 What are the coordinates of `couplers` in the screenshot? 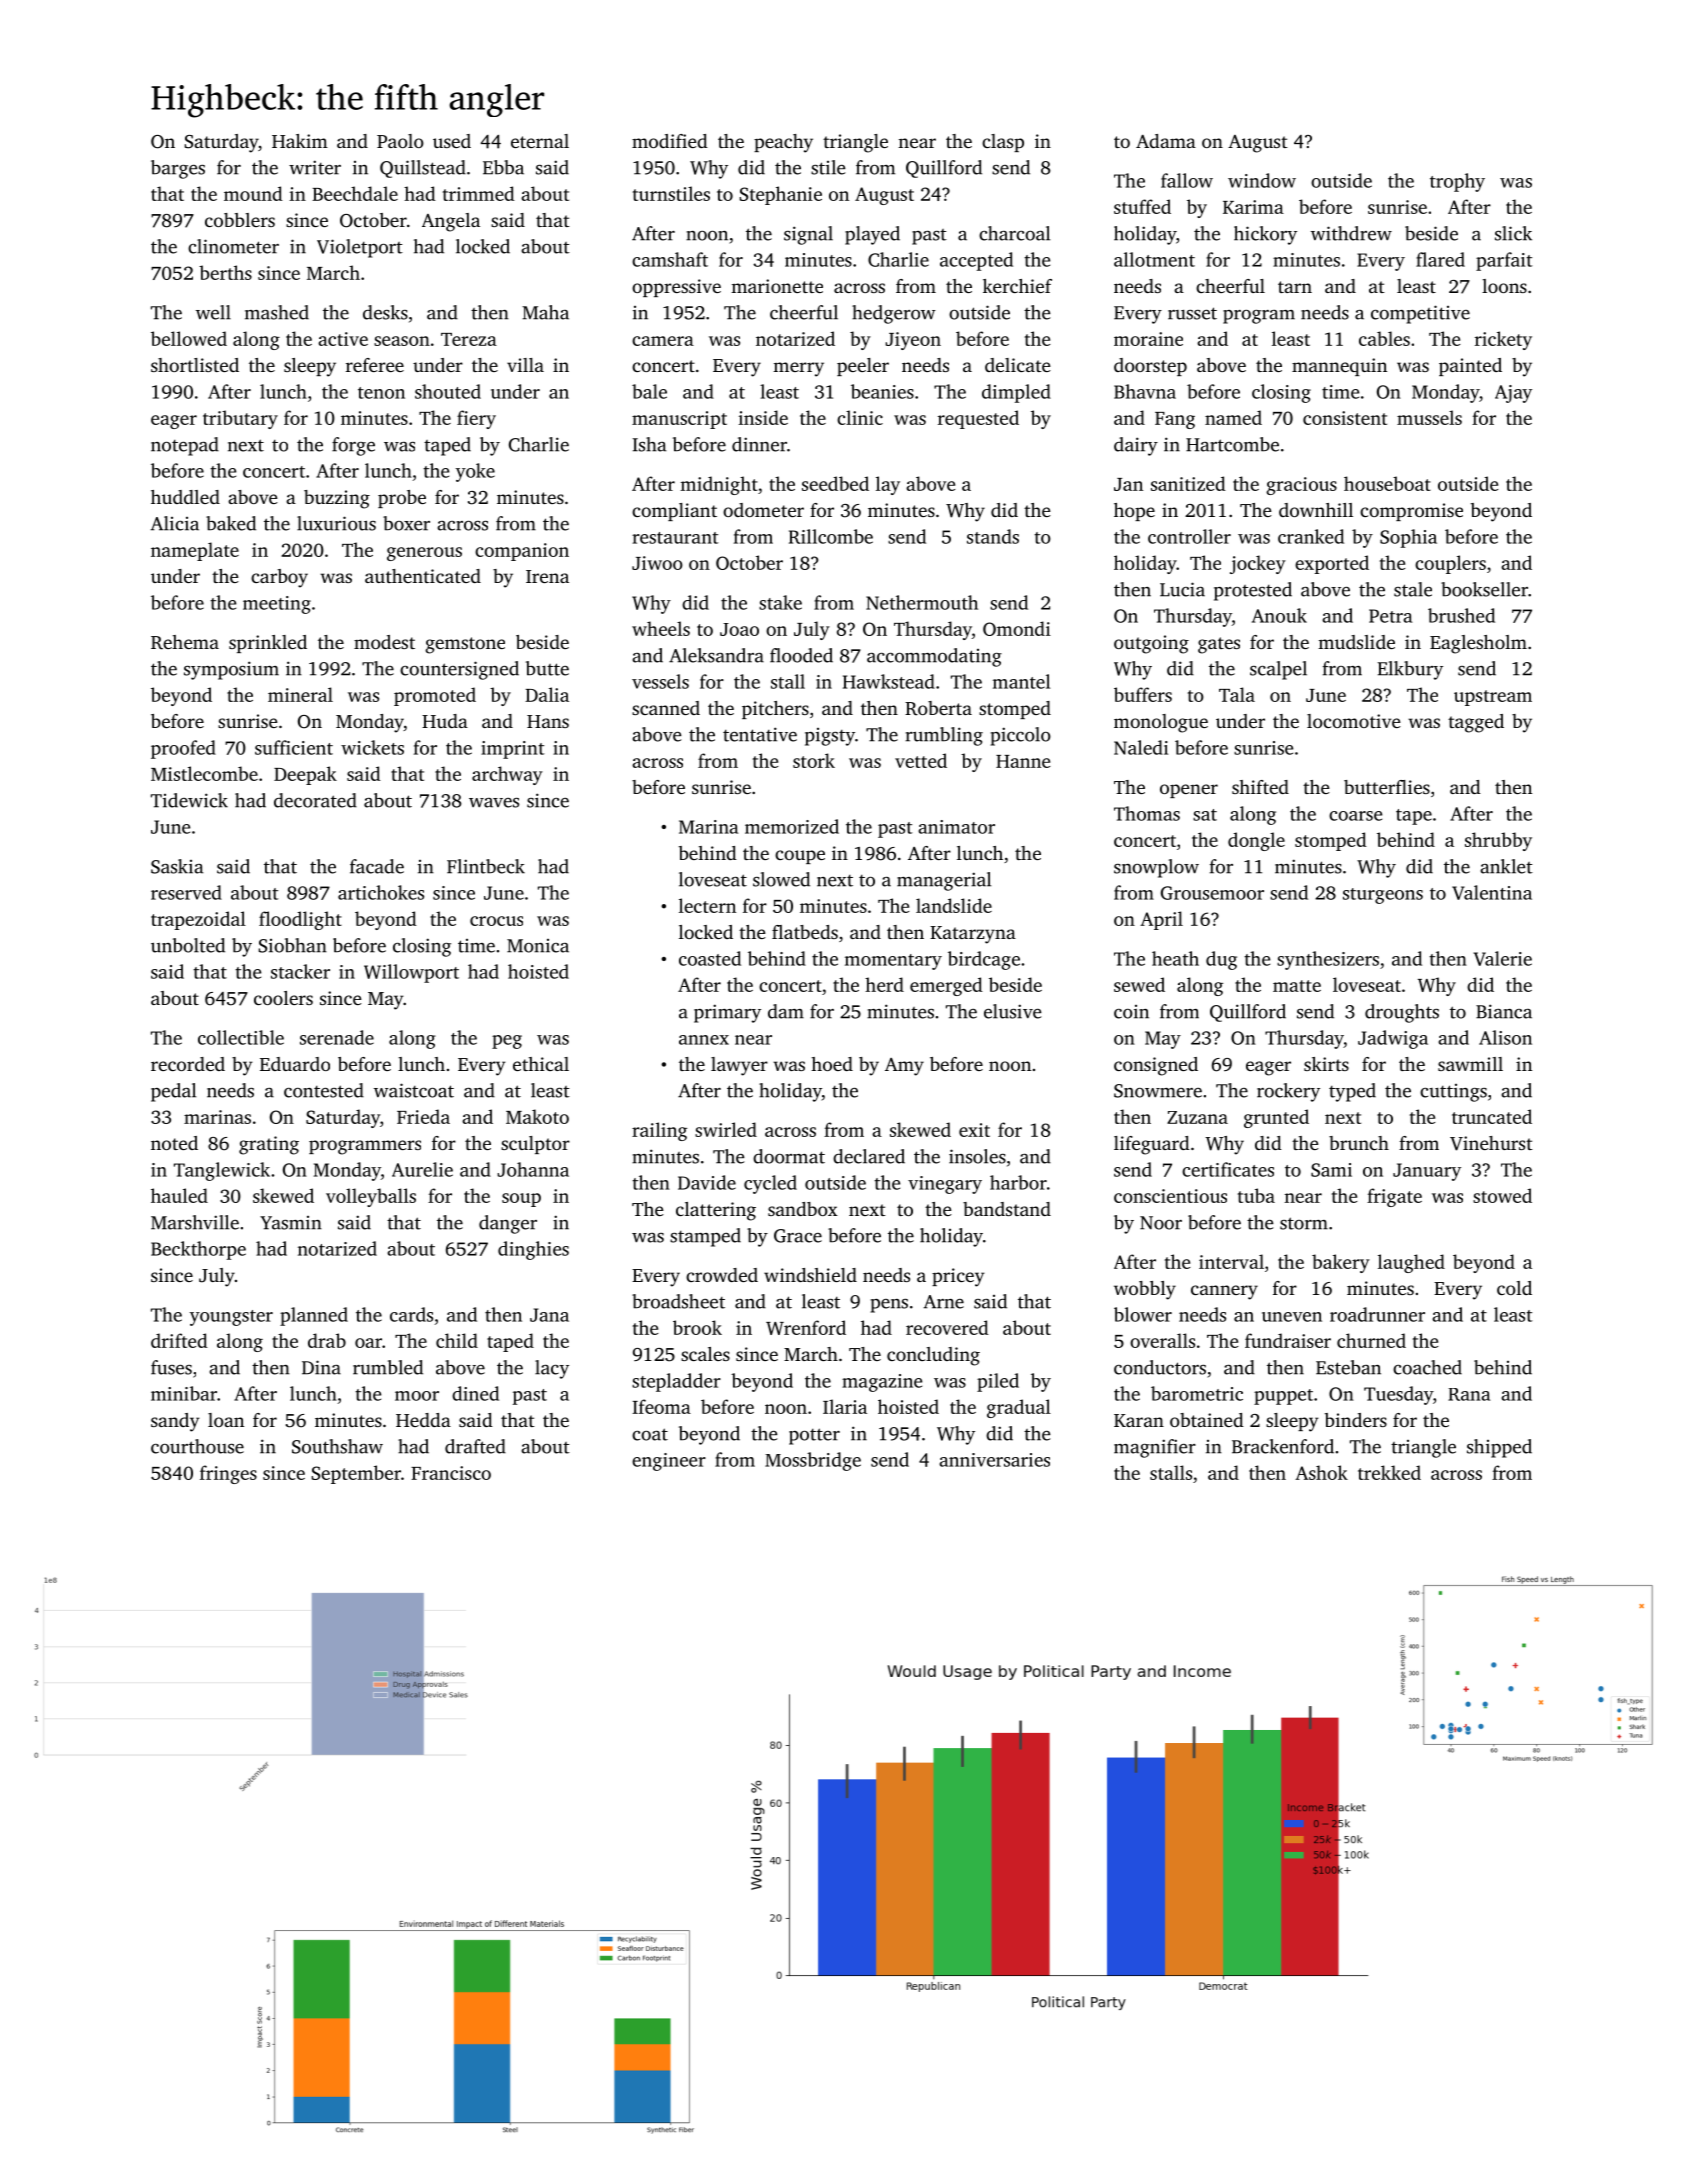 It's located at (1450, 564).
